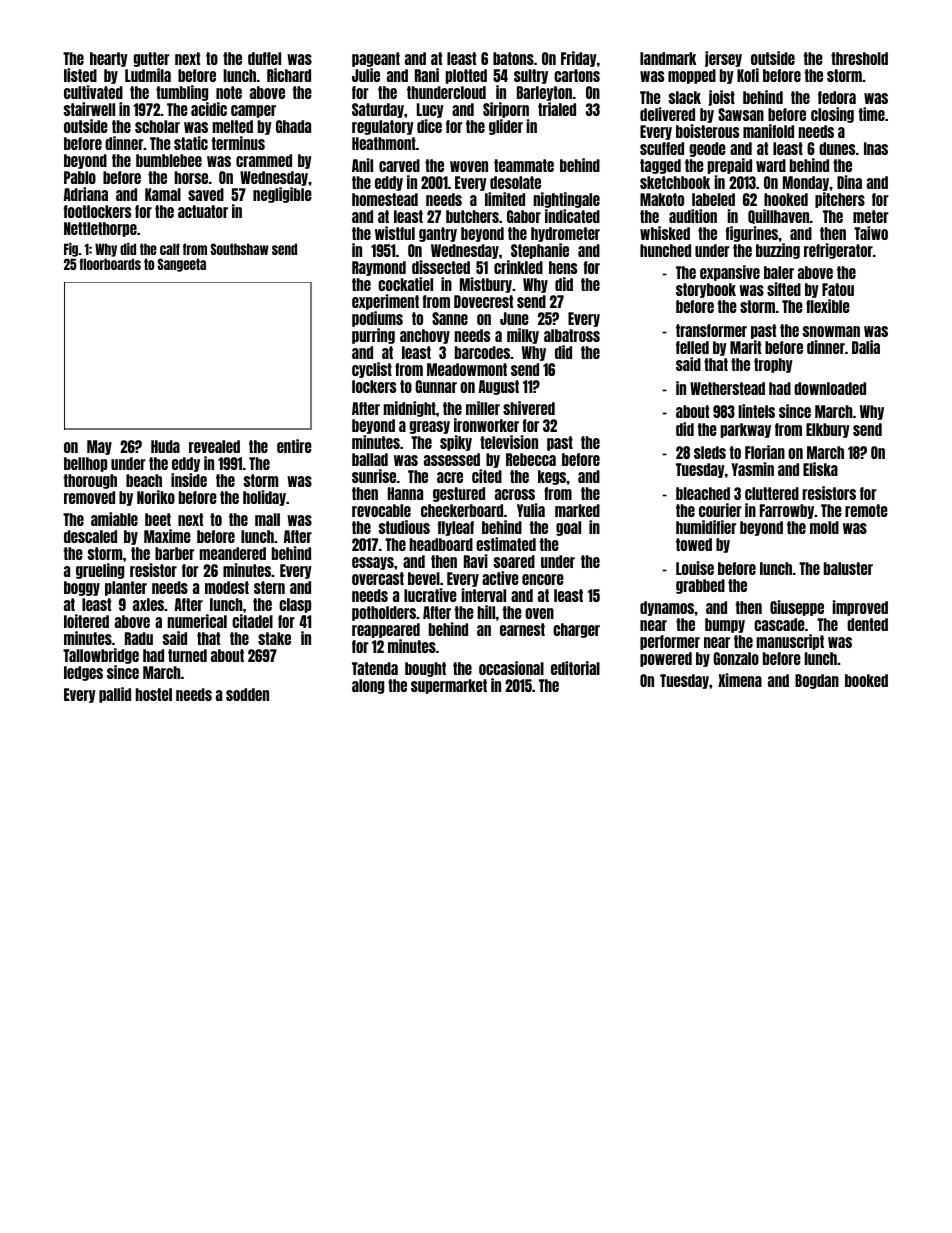 The image size is (952, 1233). I want to click on Yulia, so click(531, 510).
